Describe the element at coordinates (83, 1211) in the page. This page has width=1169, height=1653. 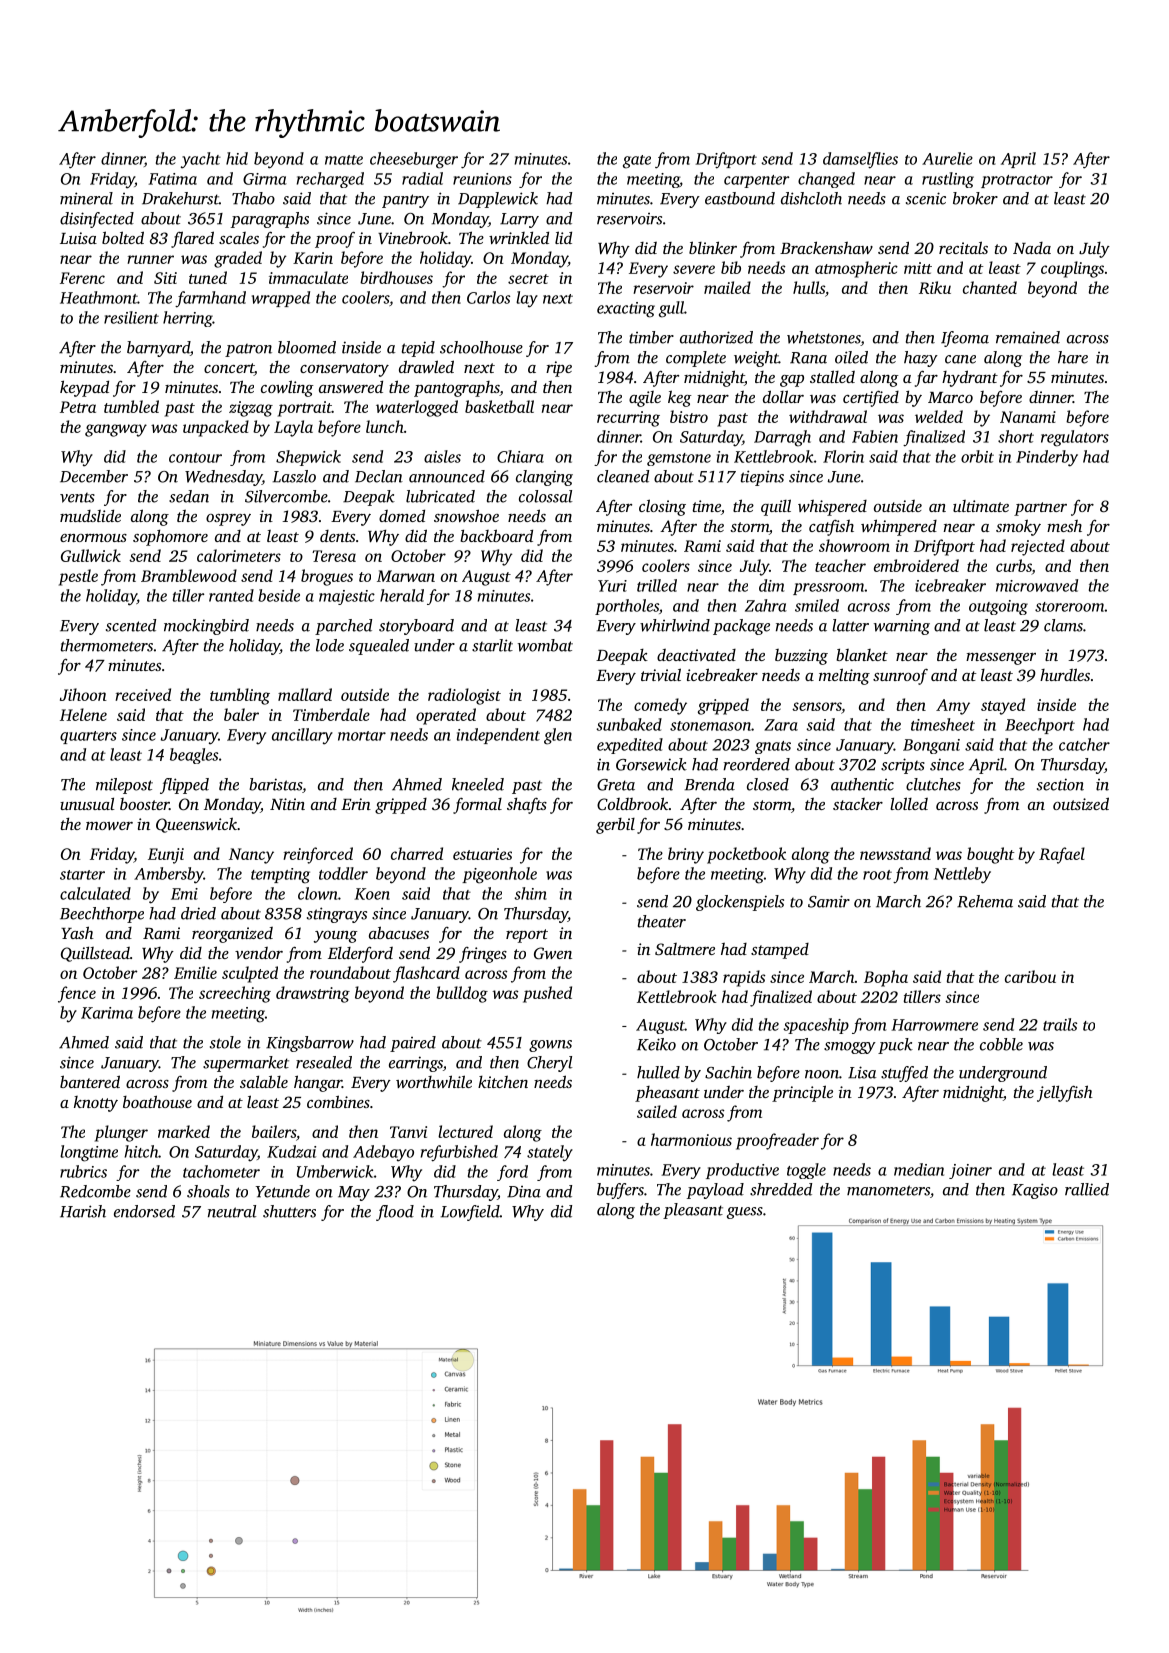
I see `Harish` at that location.
